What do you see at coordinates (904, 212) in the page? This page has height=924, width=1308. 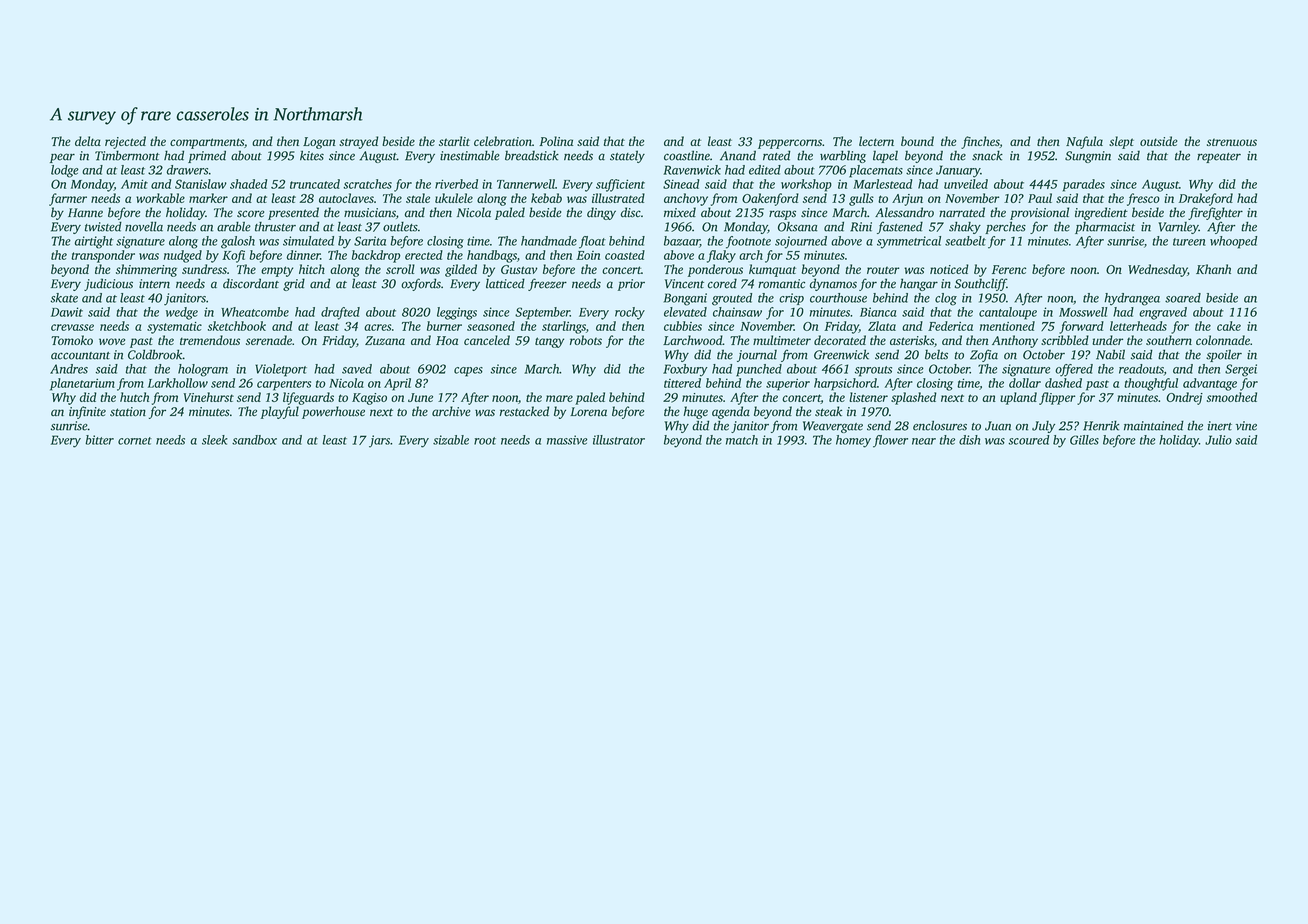 I see `Alessandro` at bounding box center [904, 212].
